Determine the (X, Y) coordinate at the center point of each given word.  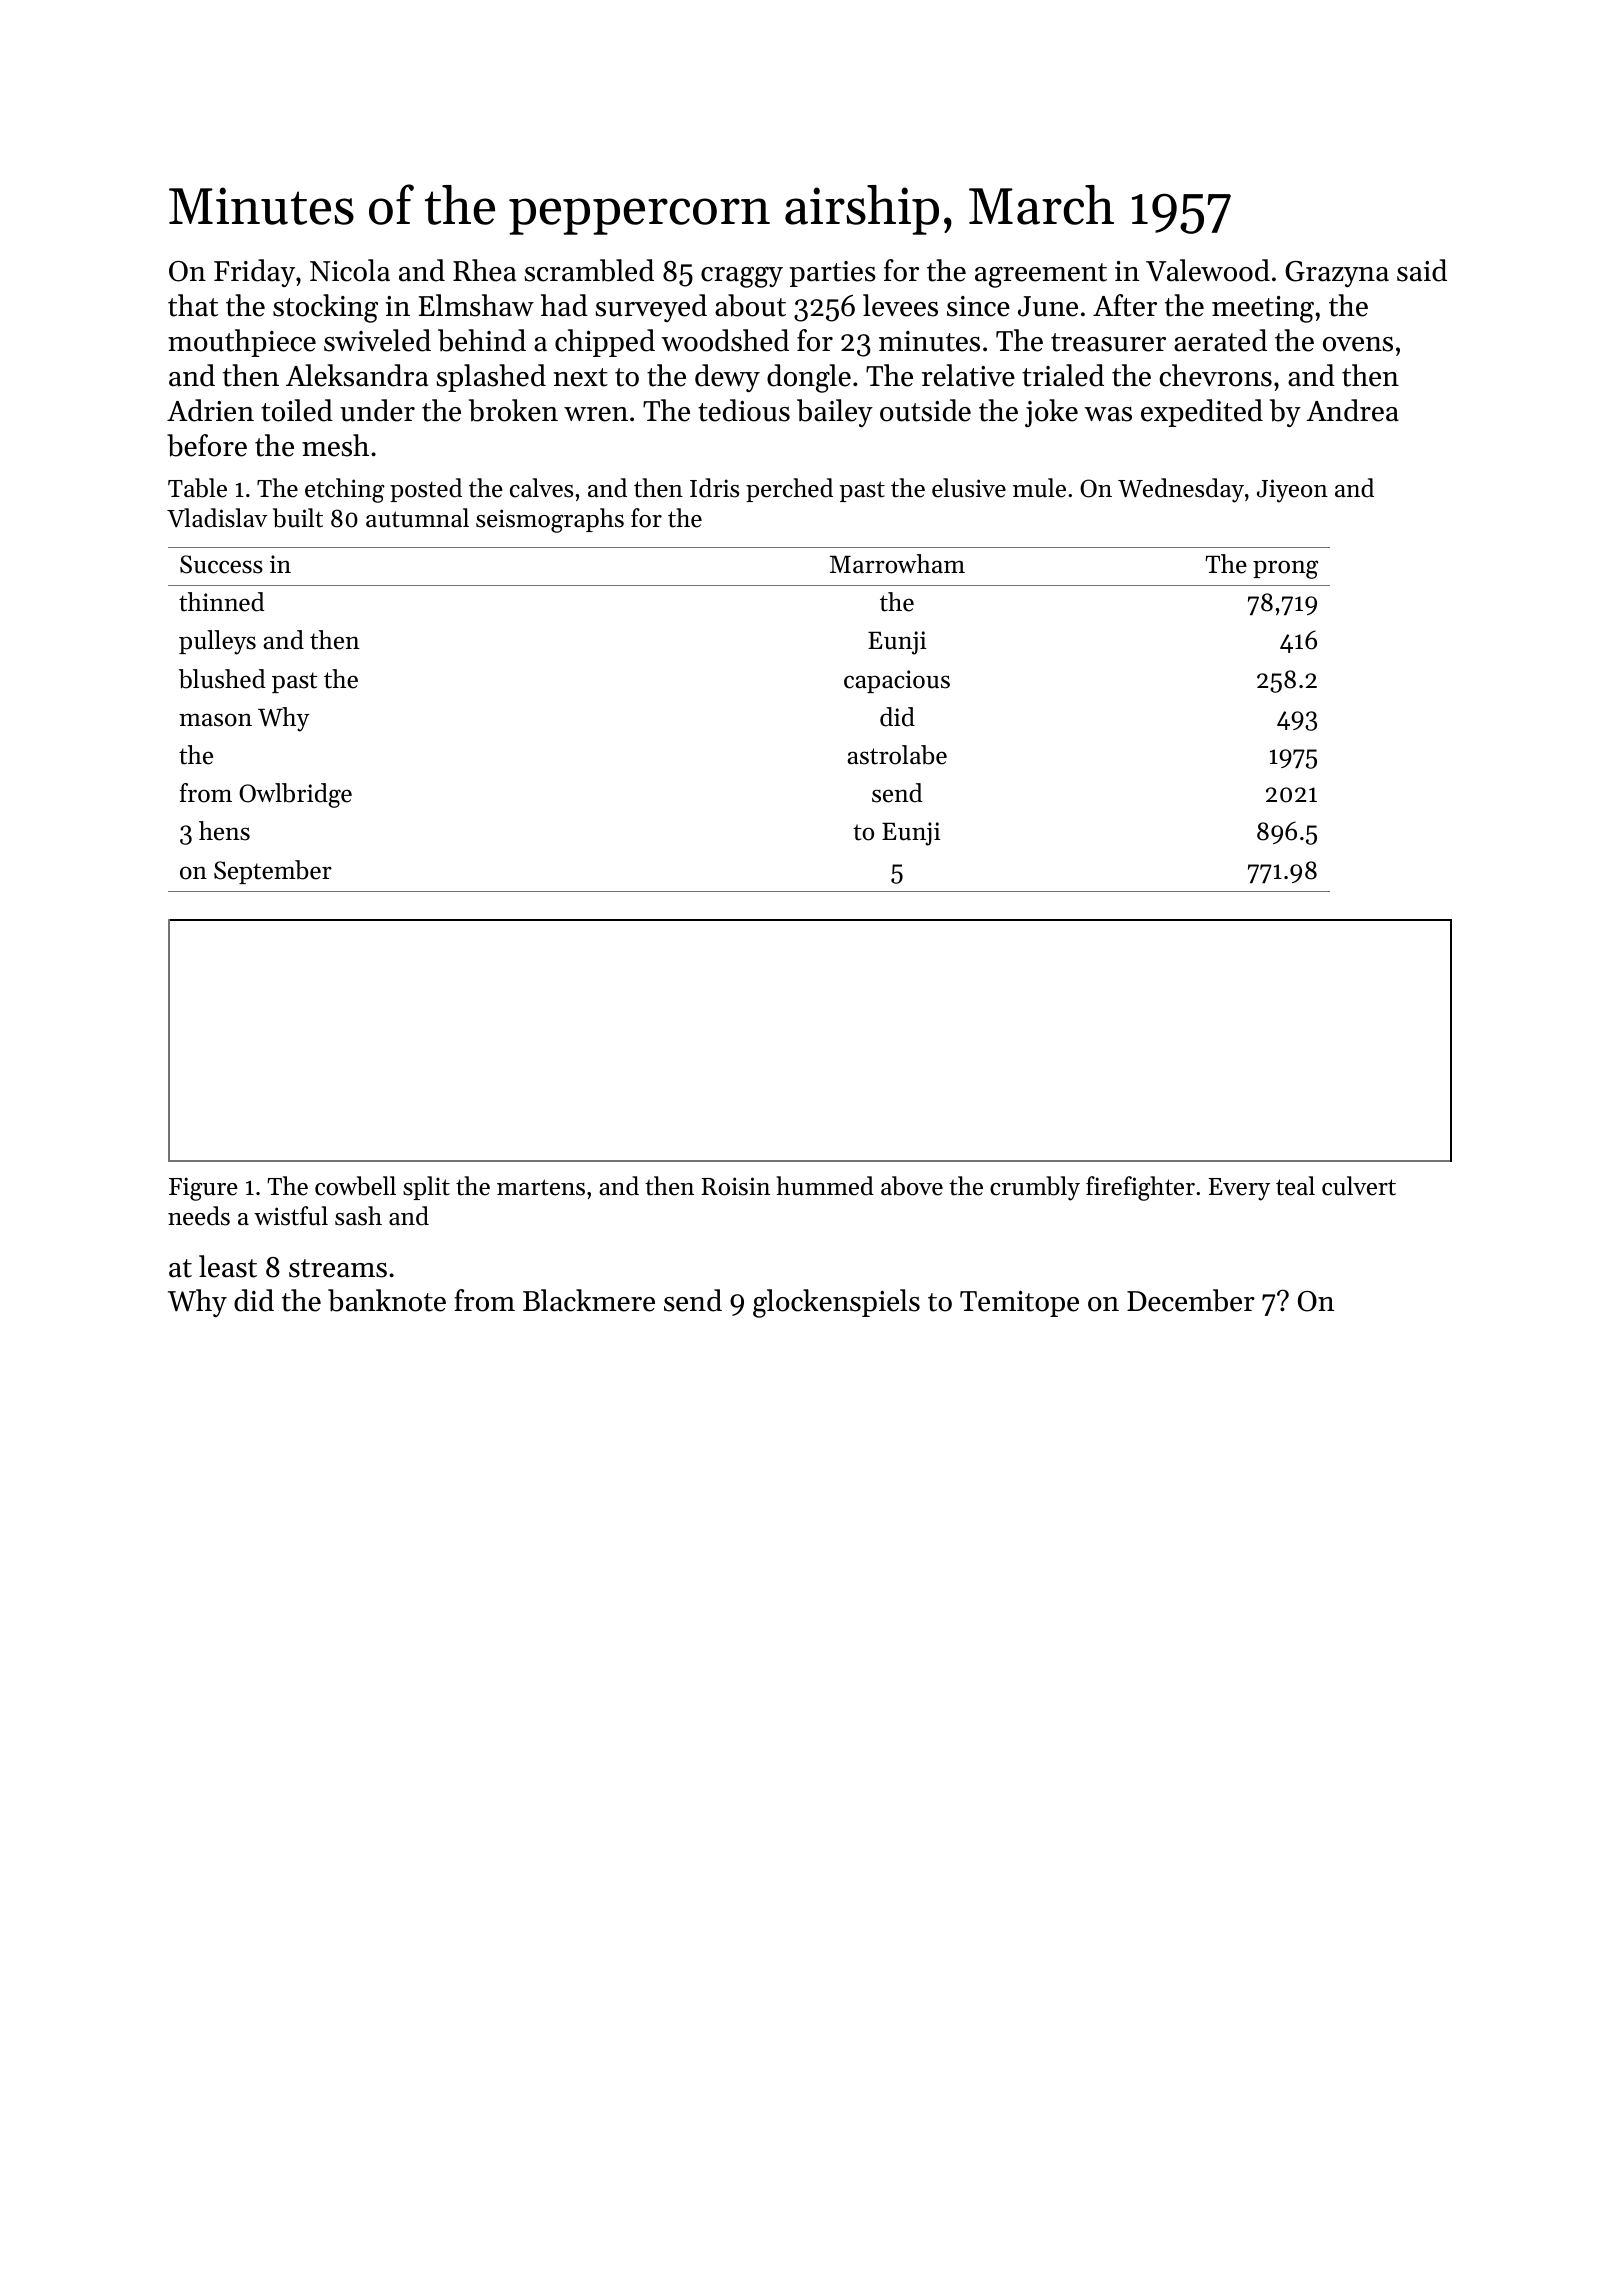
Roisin (736, 1186)
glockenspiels (836, 1303)
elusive (969, 488)
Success (221, 564)
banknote (387, 1300)
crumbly (1035, 1188)
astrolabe (897, 755)
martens (541, 1187)
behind (482, 340)
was (1108, 414)
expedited (1202, 413)
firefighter (1140, 1188)
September (273, 872)
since (978, 306)
